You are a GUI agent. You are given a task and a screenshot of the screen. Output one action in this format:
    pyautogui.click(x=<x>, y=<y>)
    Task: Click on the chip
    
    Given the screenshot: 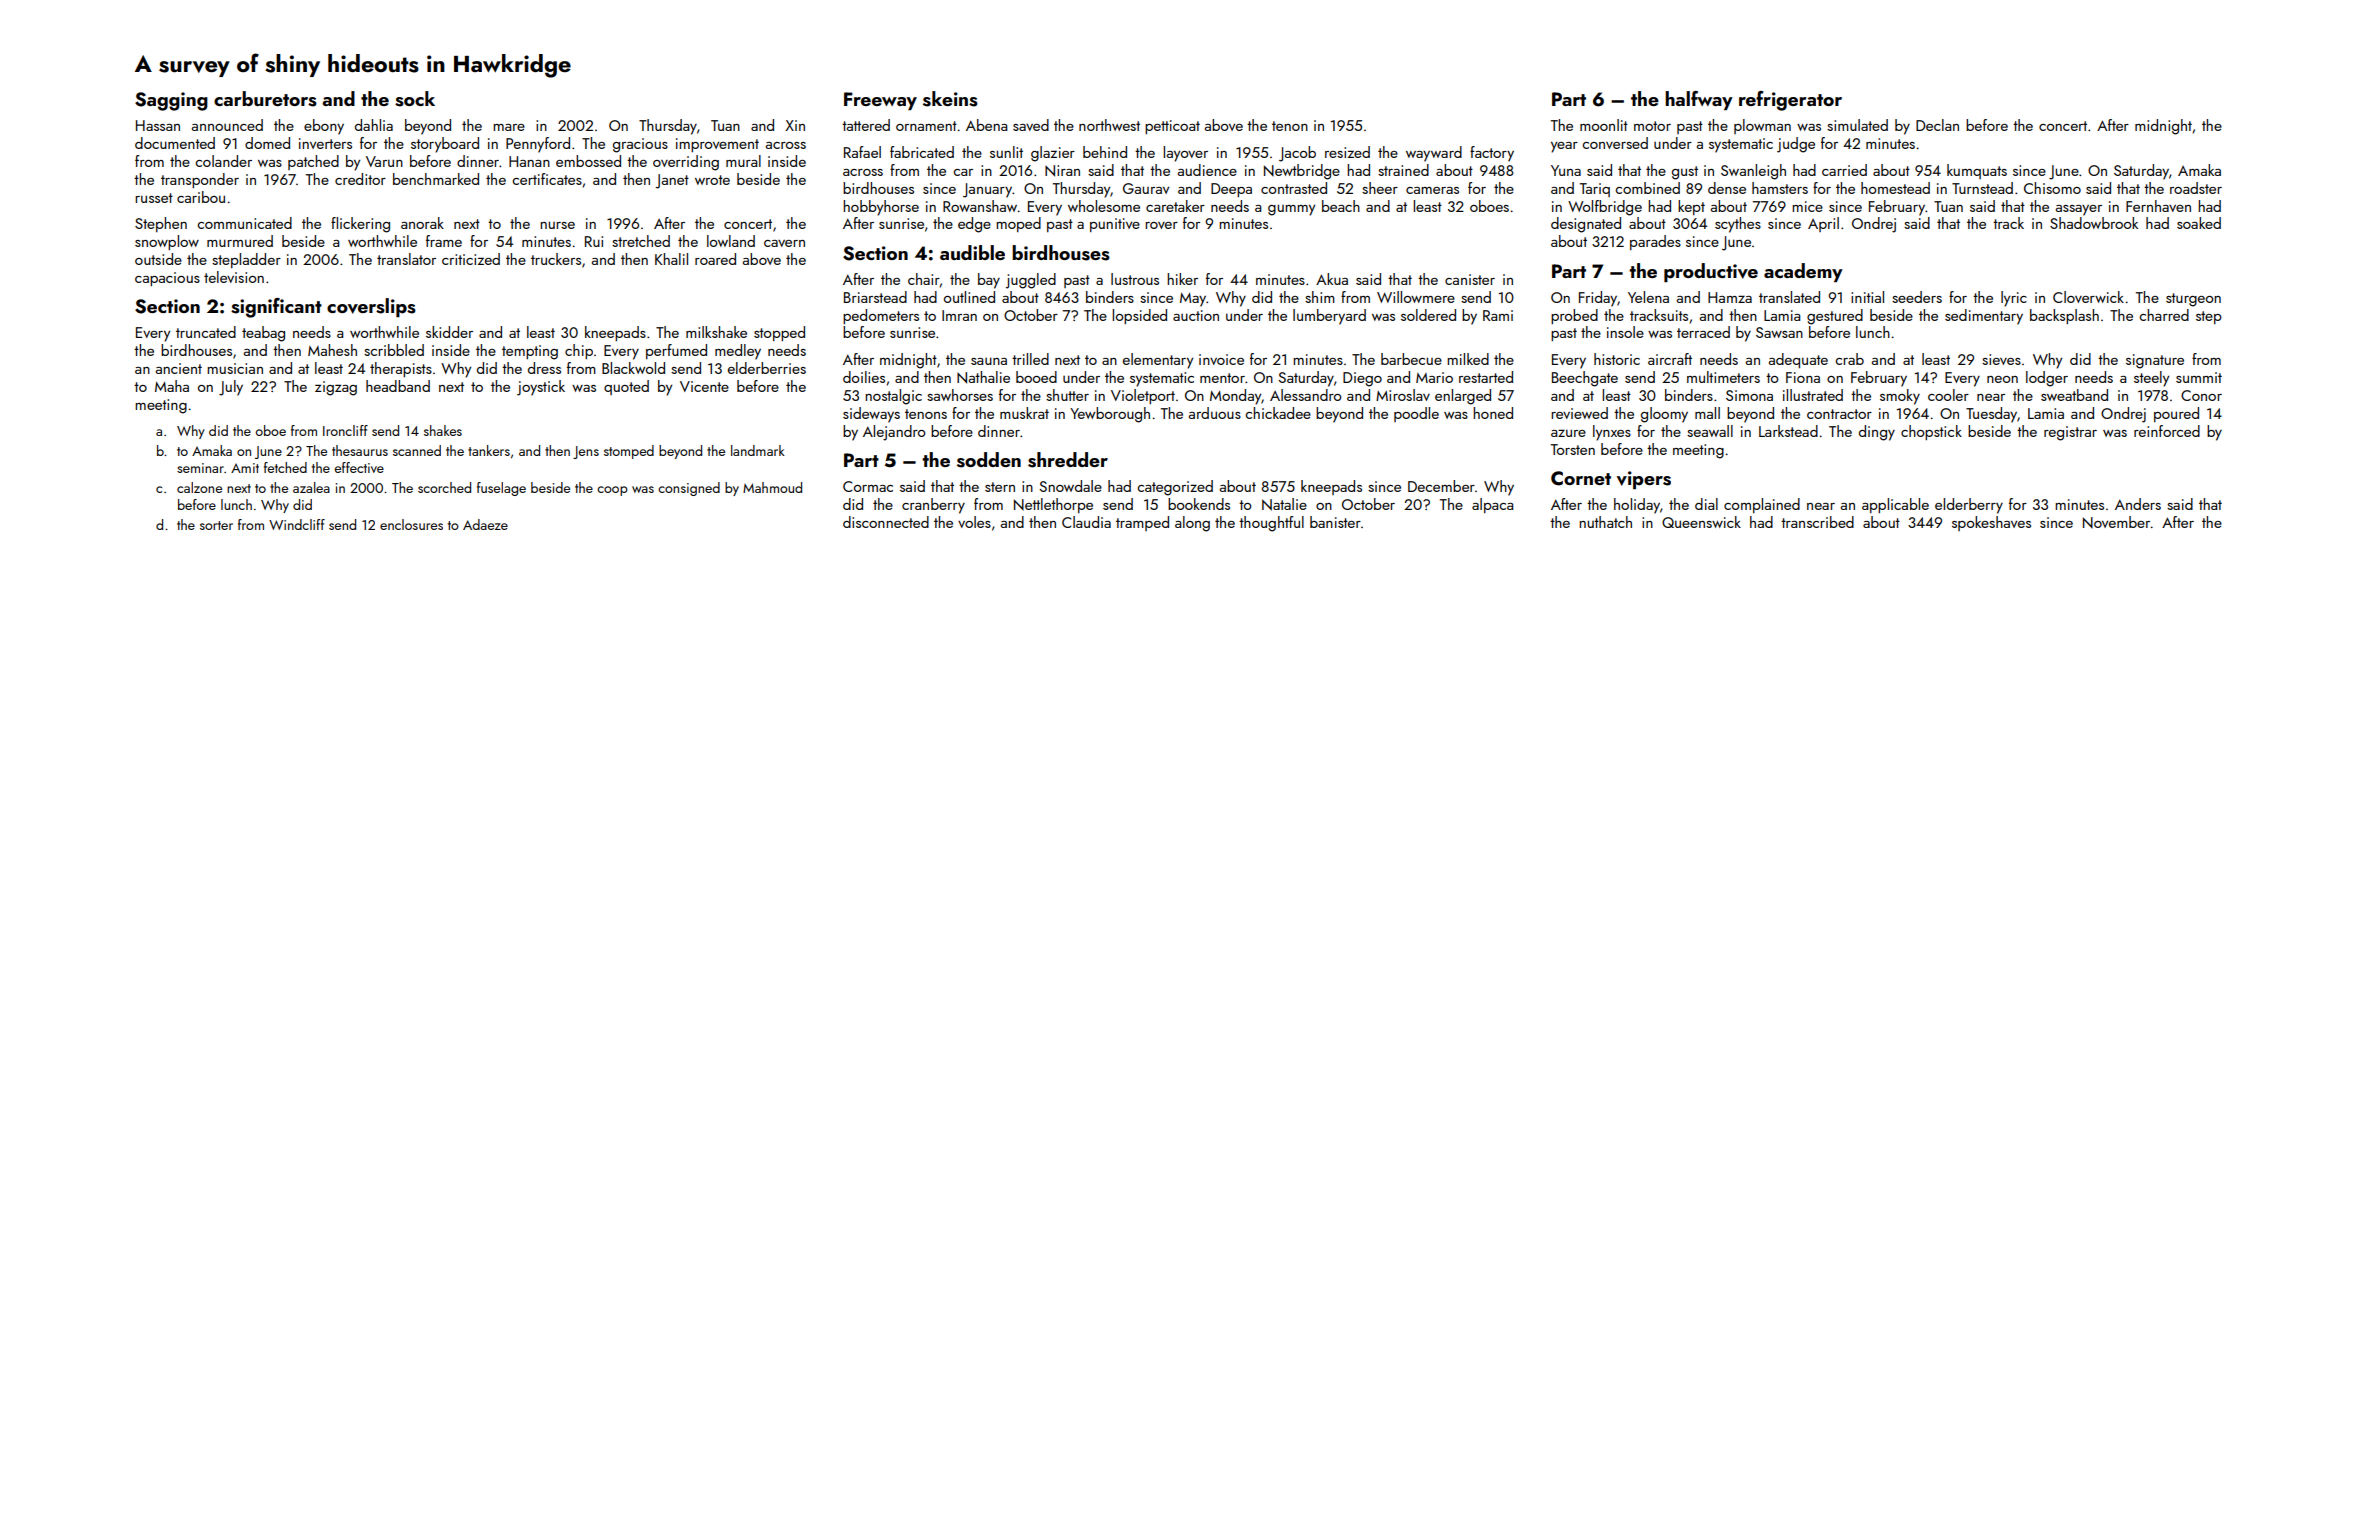 What is the action you would take?
    pyautogui.click(x=579, y=351)
